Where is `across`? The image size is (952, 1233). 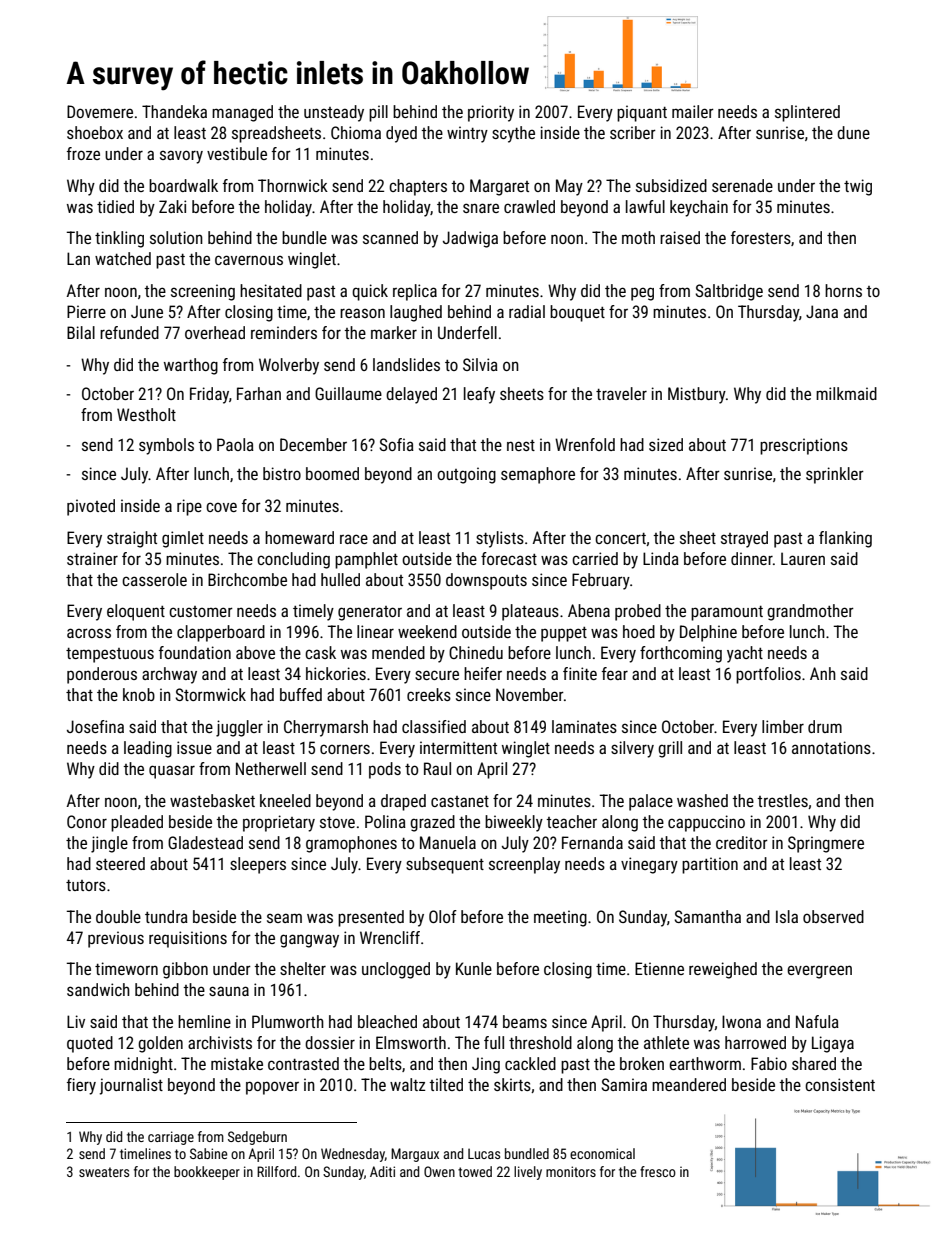
across is located at coordinates (89, 633).
